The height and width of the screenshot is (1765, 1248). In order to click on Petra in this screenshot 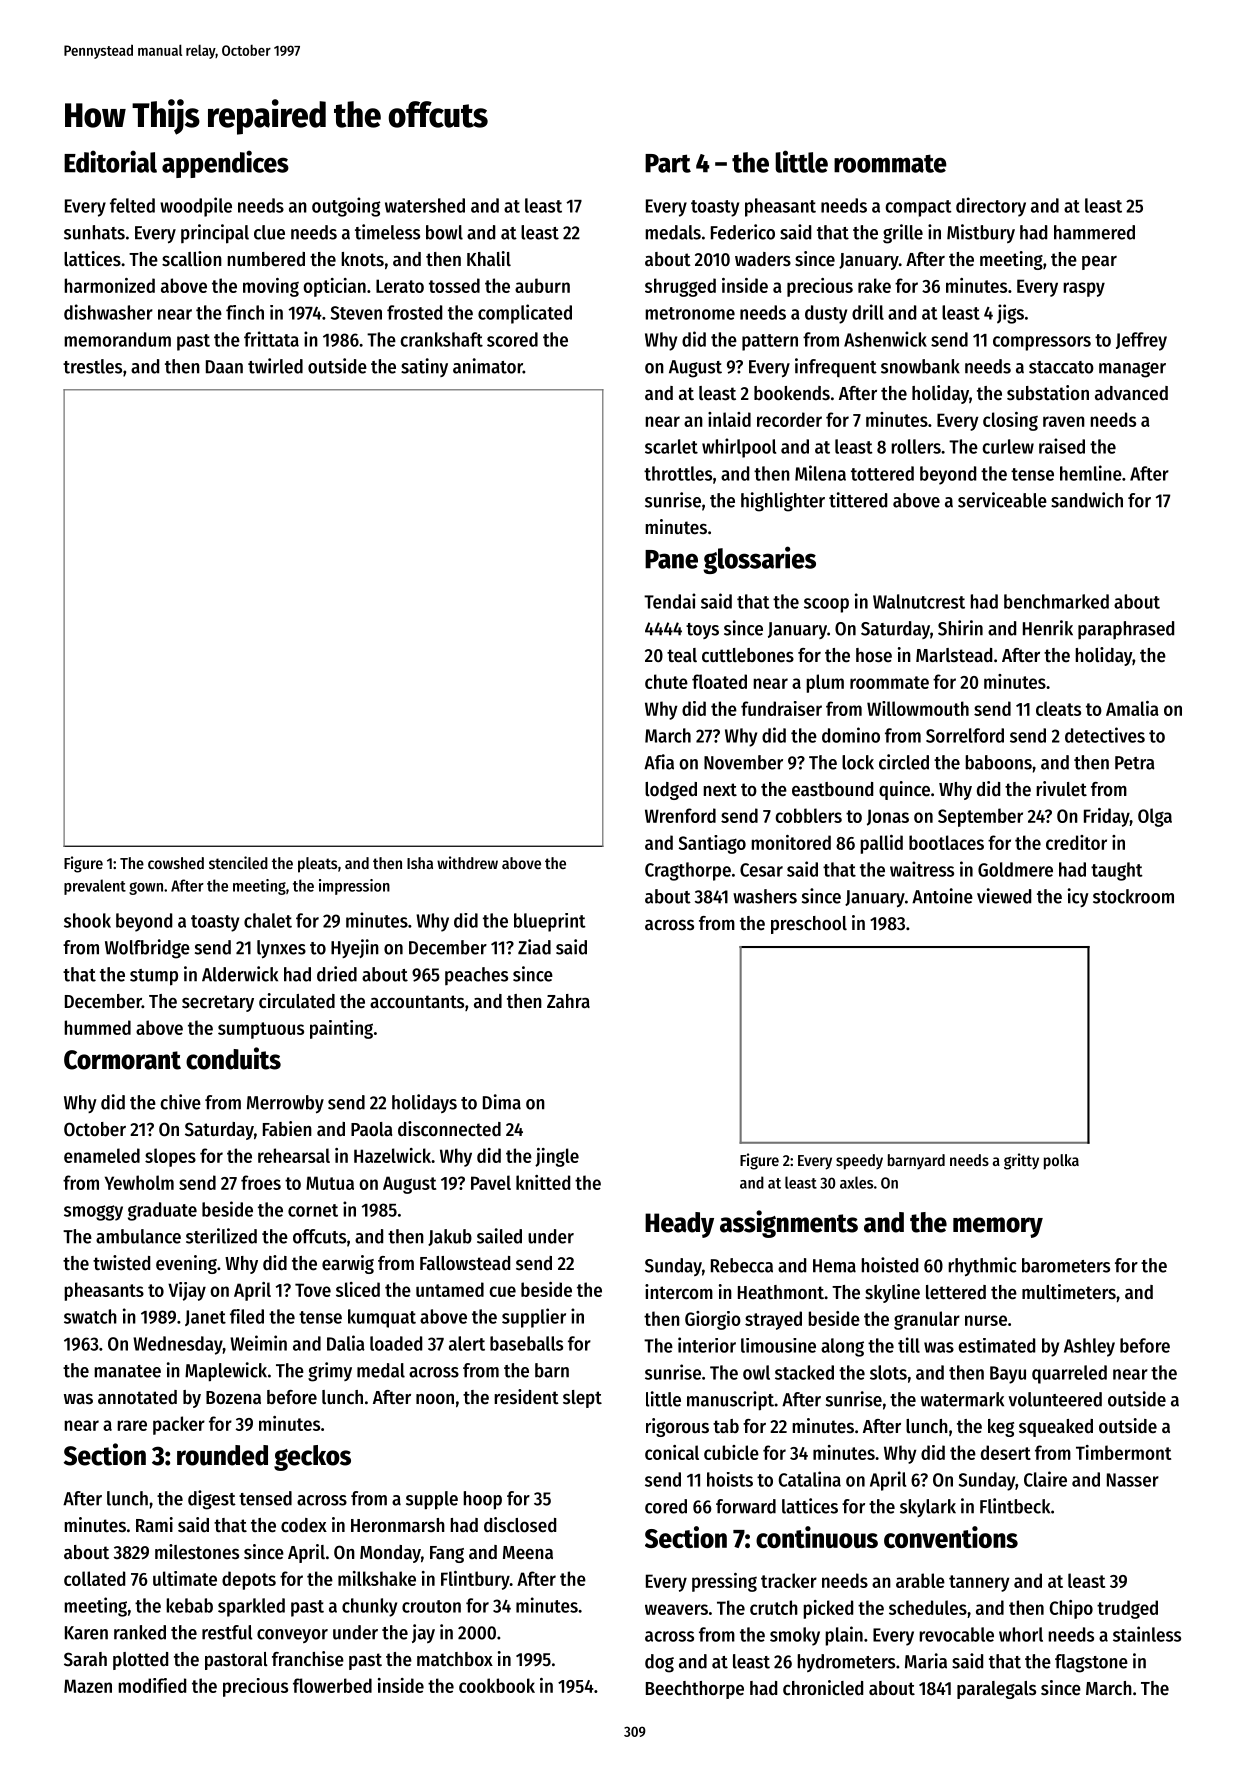, I will do `click(1135, 763)`.
